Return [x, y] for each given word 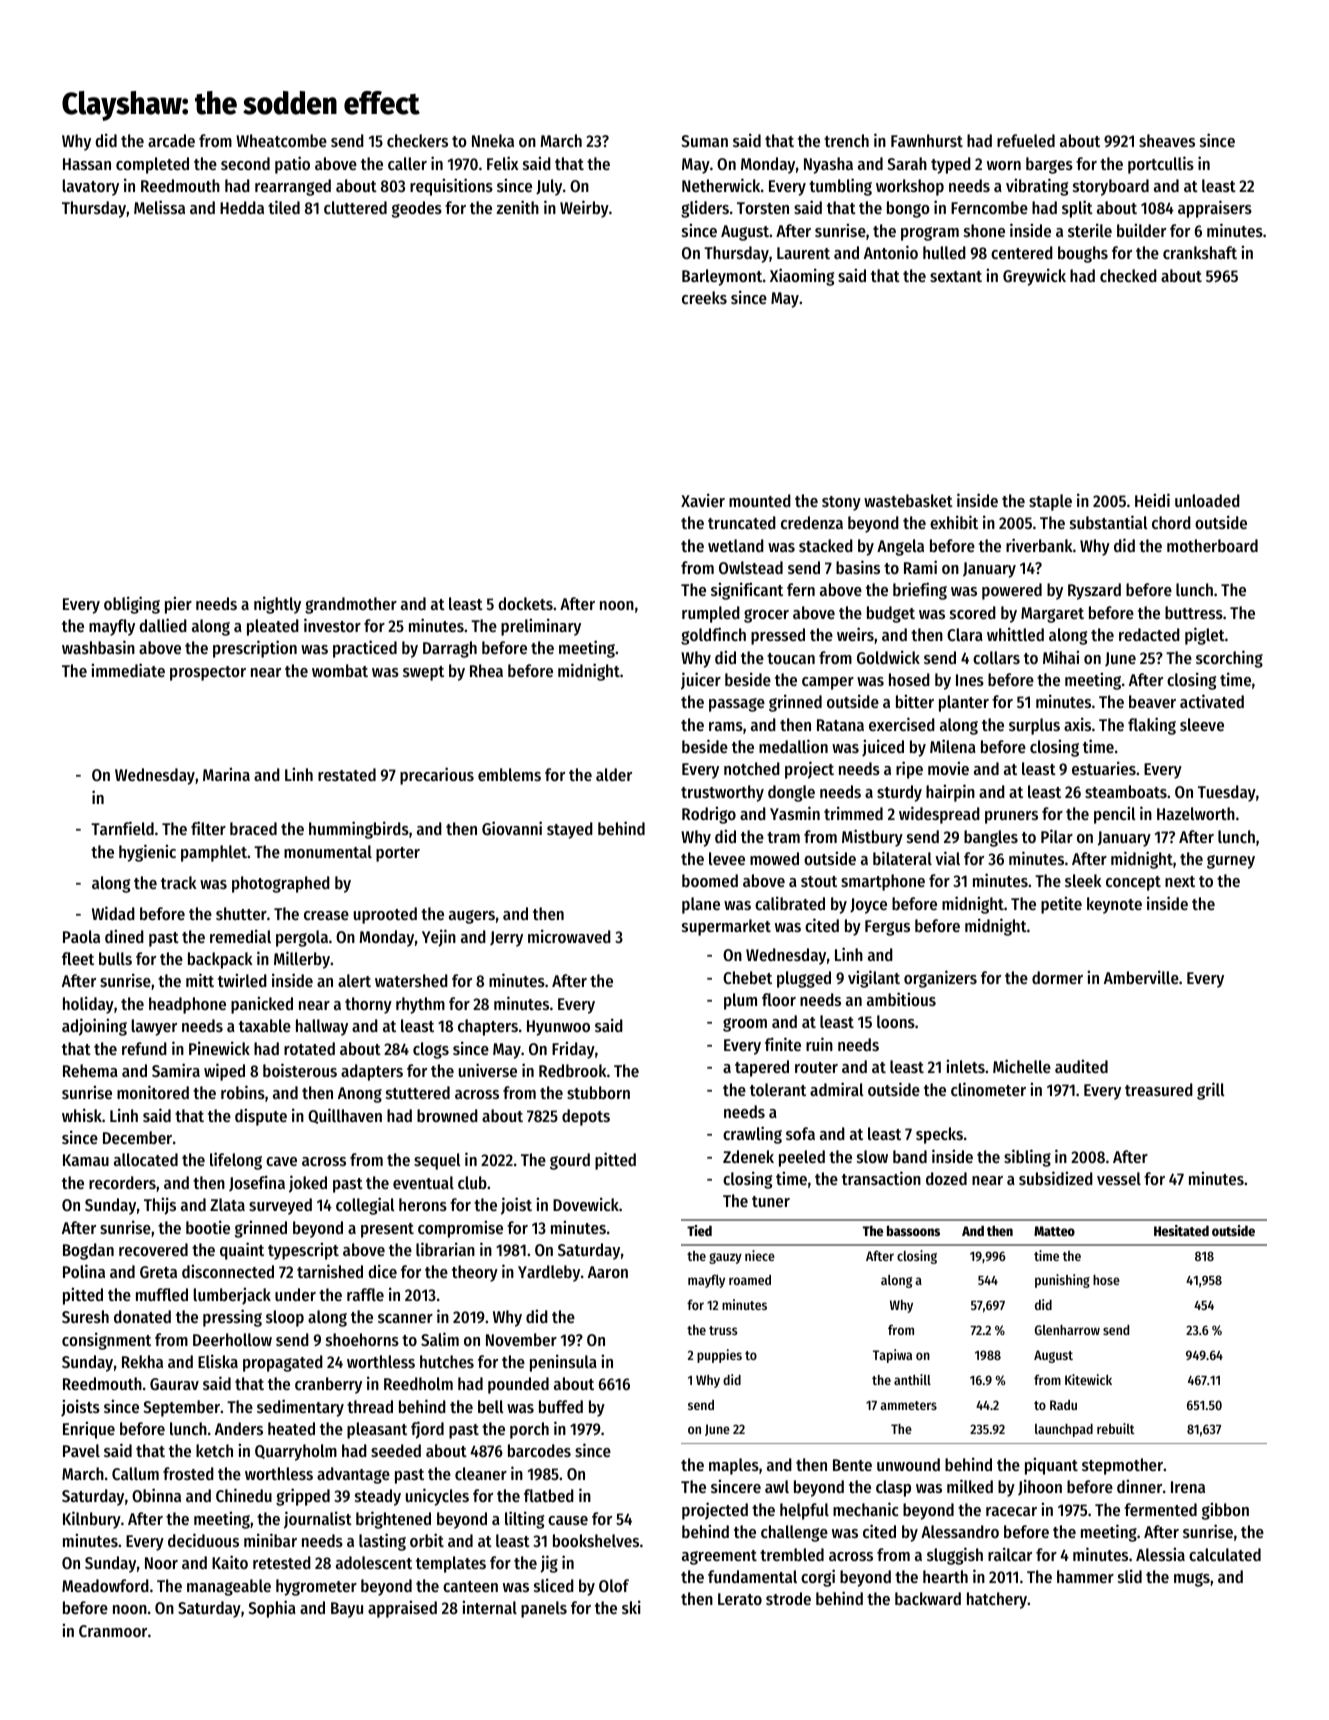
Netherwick [721, 185]
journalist [318, 1520]
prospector [208, 673]
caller [407, 163]
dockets [525, 603]
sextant [956, 276]
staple [1050, 502]
